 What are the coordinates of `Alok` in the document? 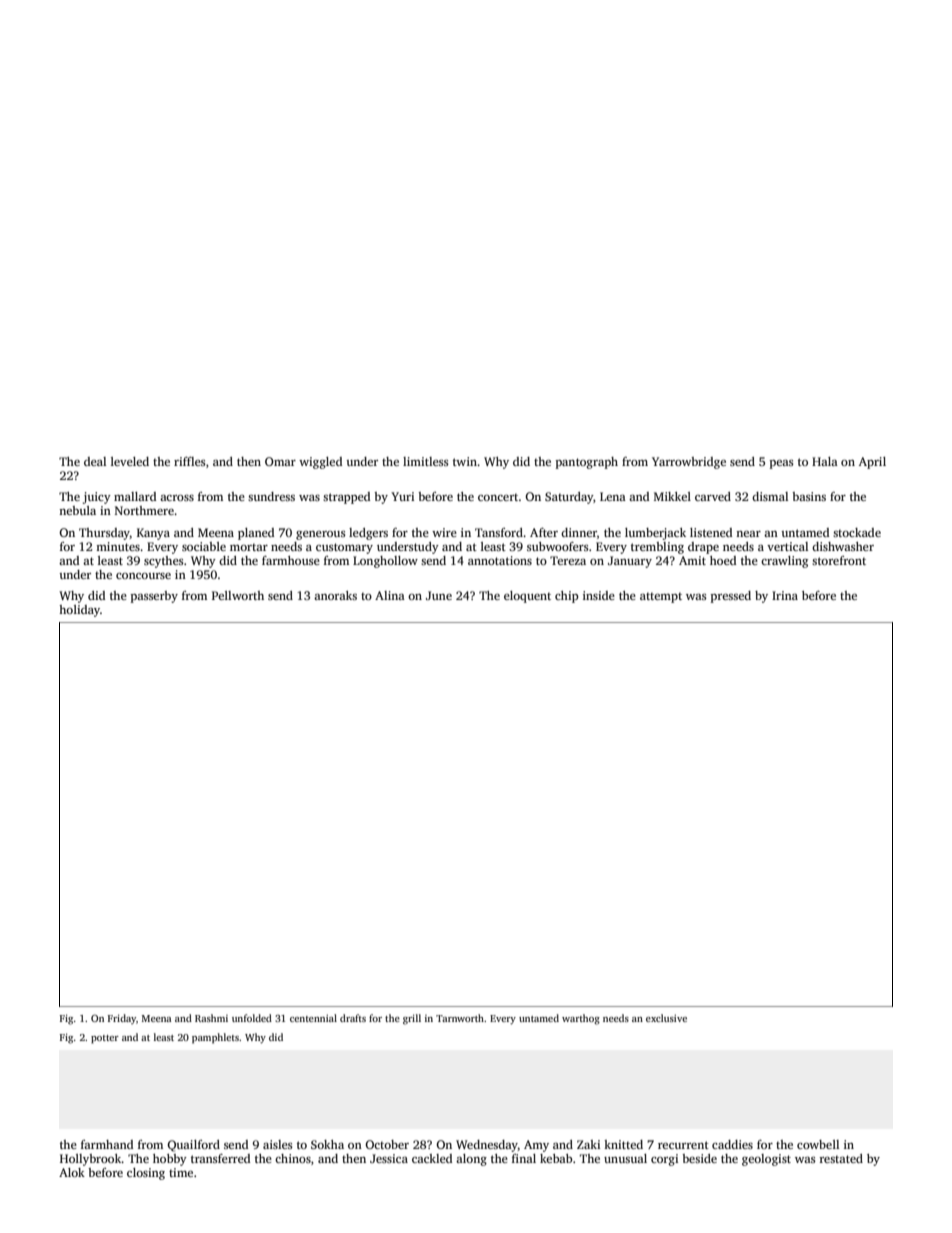 It's located at (72, 1172).
